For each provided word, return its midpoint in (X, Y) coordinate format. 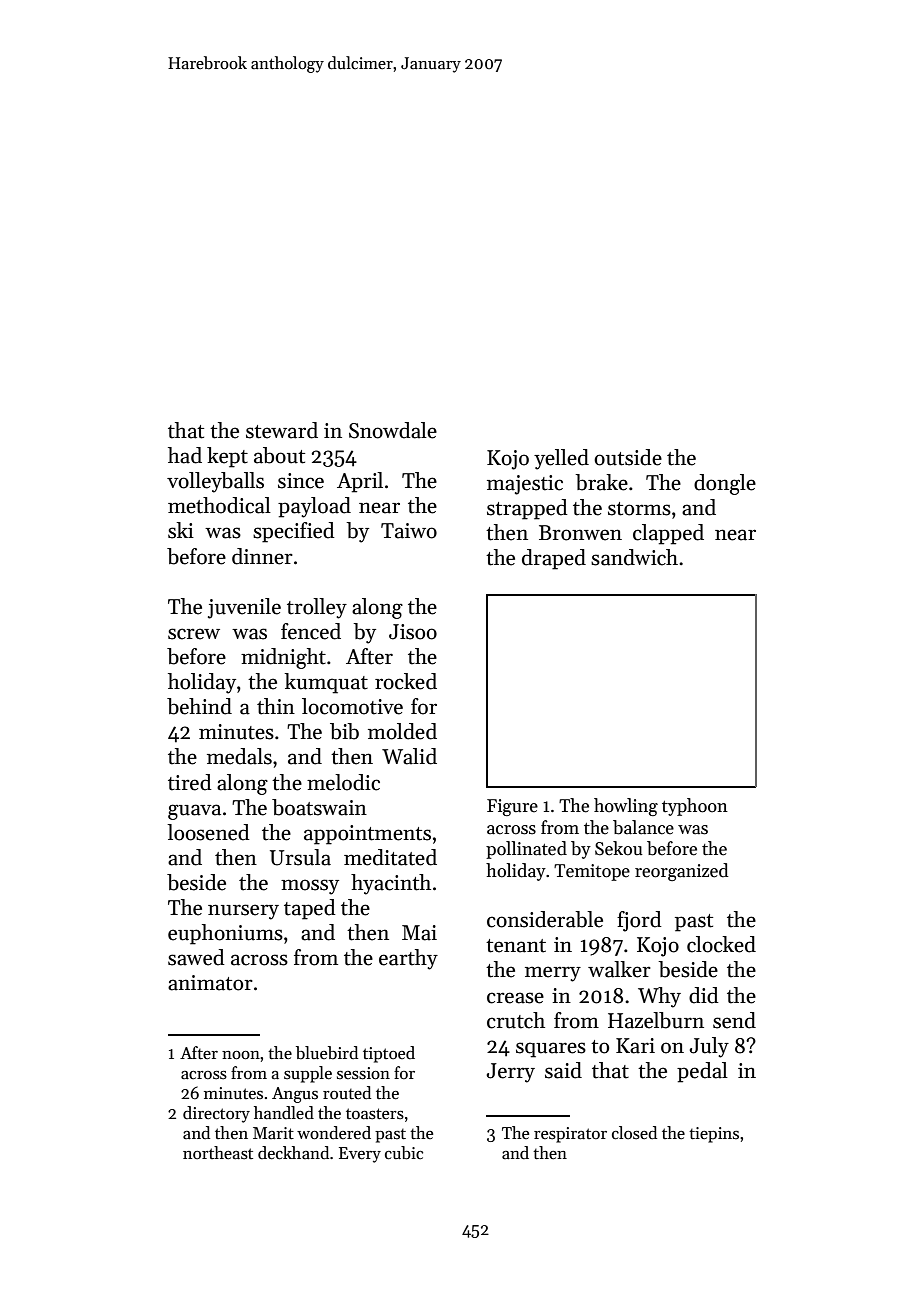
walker (619, 969)
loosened (208, 832)
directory (216, 1114)
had (185, 455)
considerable (545, 919)
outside (628, 457)
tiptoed (389, 1054)
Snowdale (393, 430)
